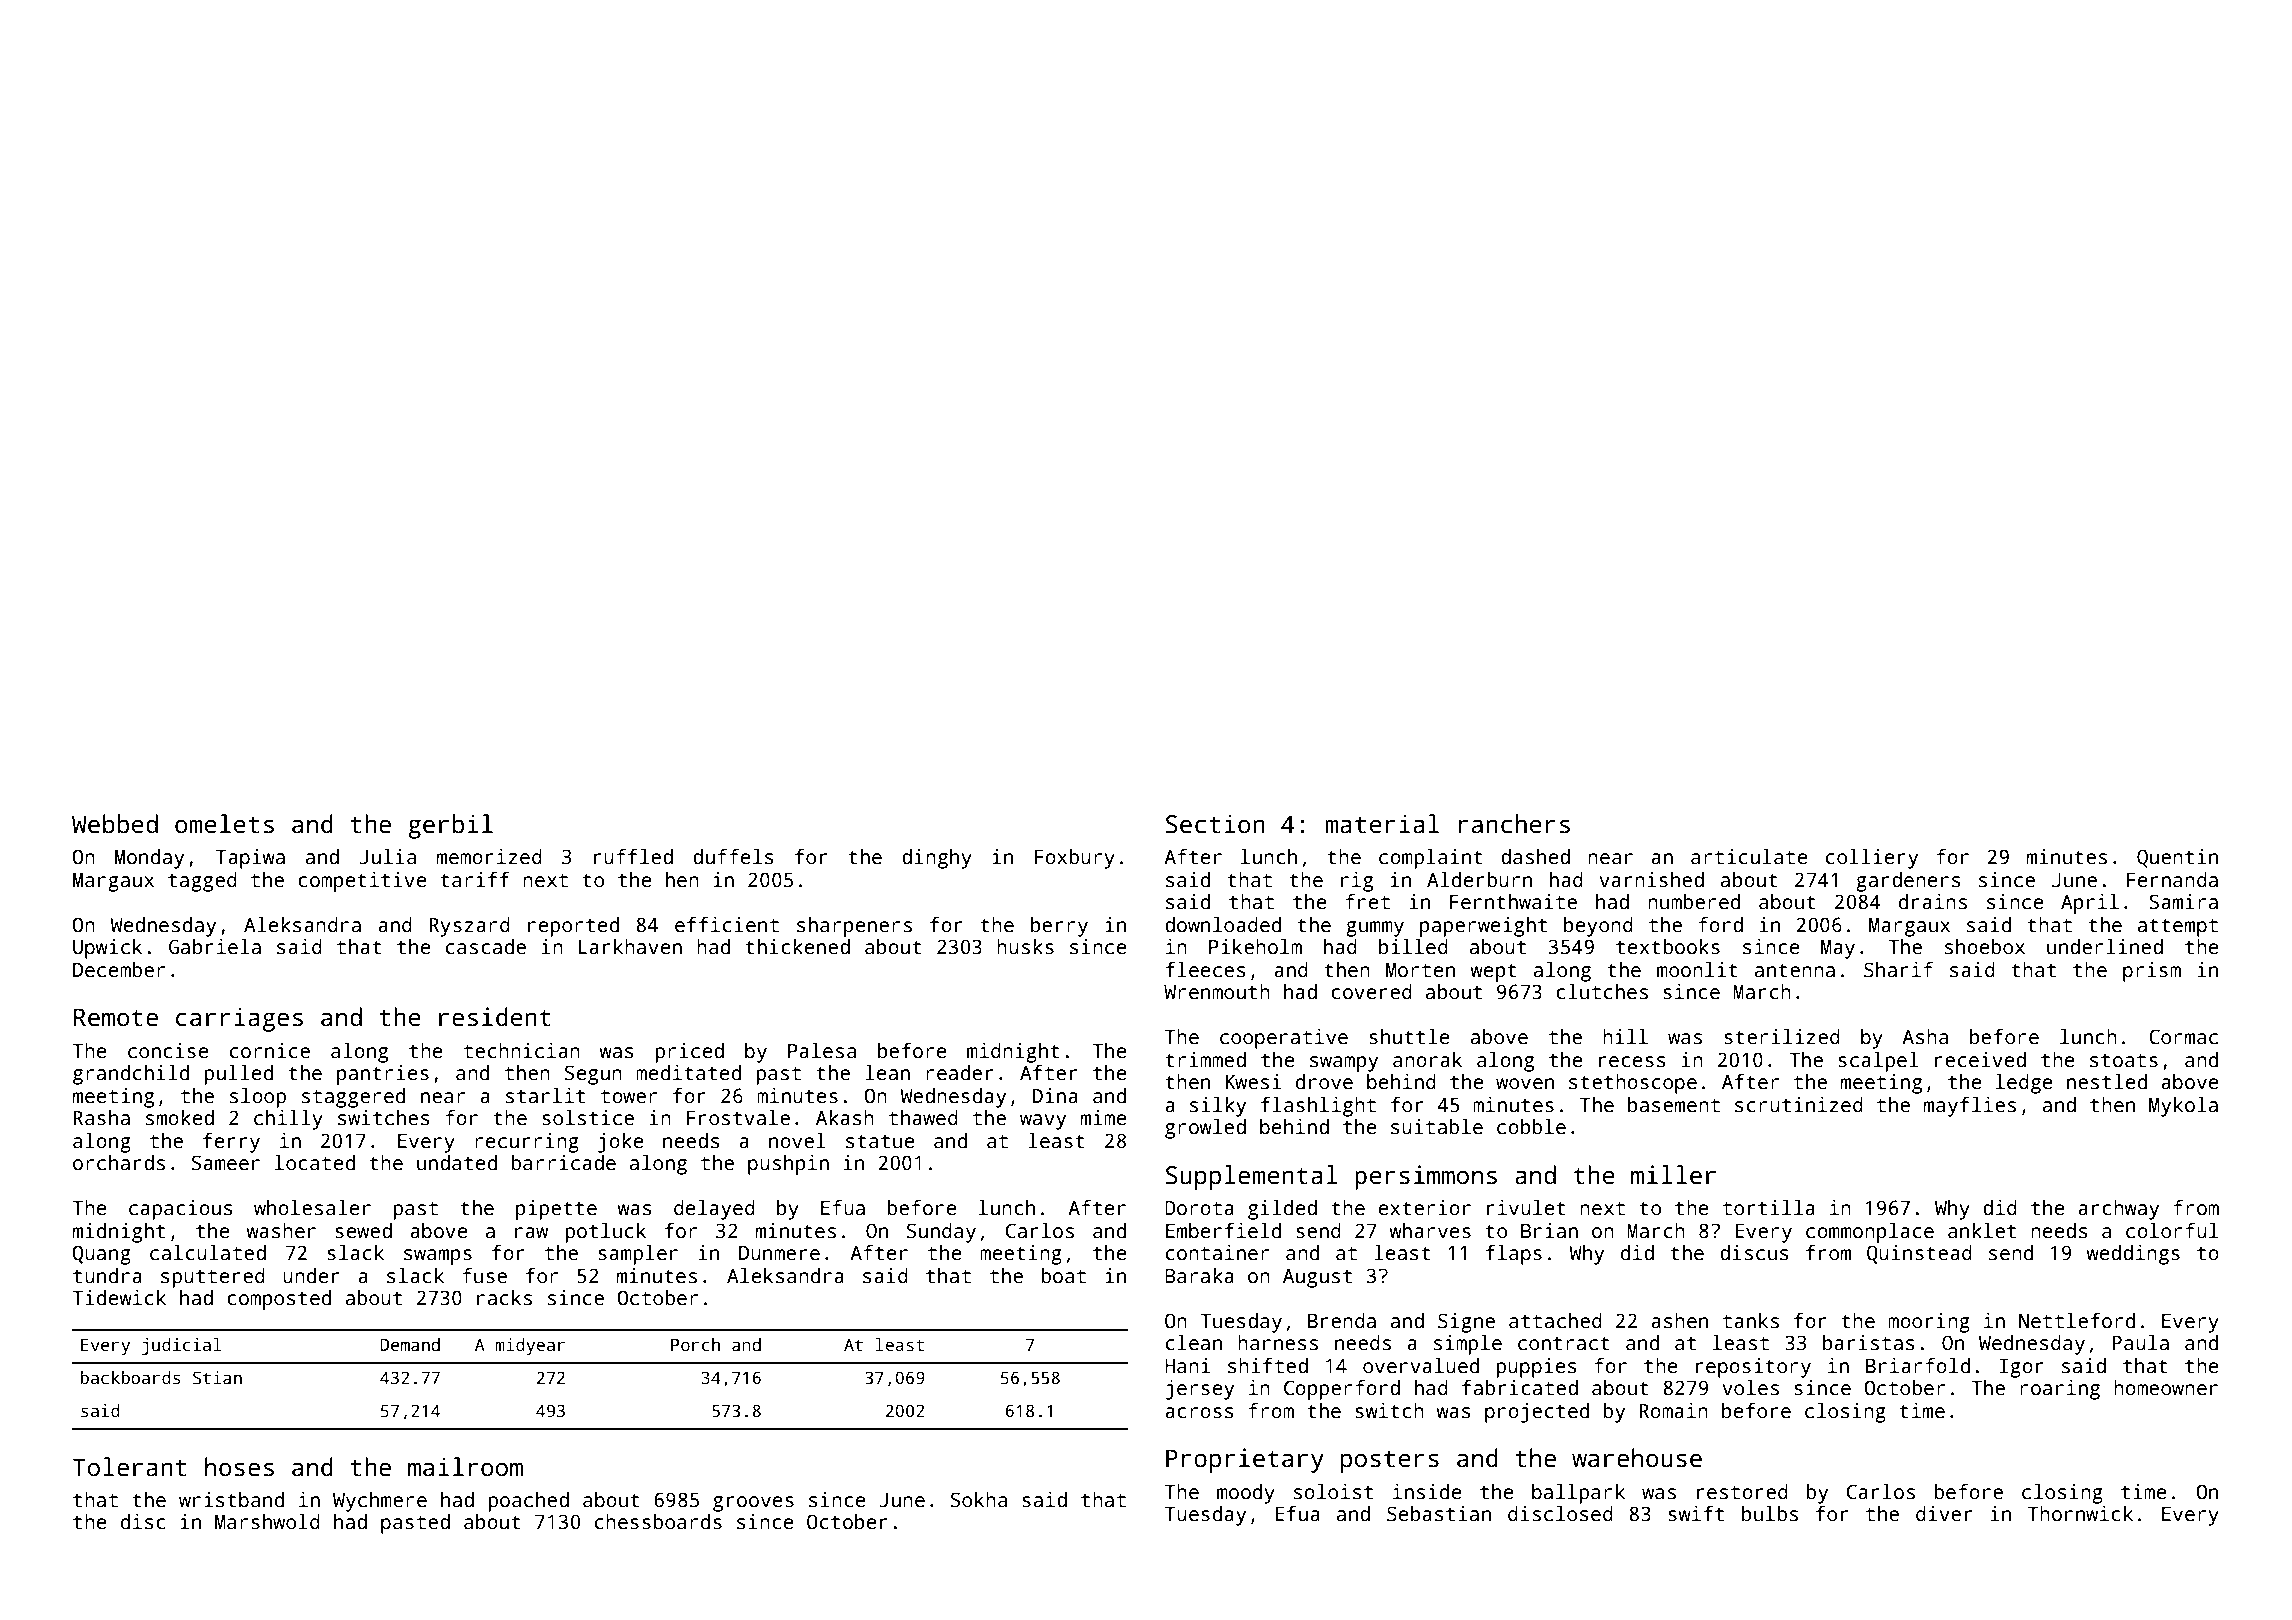 This screenshot has height=1620, width=2292. What do you see at coordinates (1199, 1413) in the screenshot?
I see `across` at bounding box center [1199, 1413].
